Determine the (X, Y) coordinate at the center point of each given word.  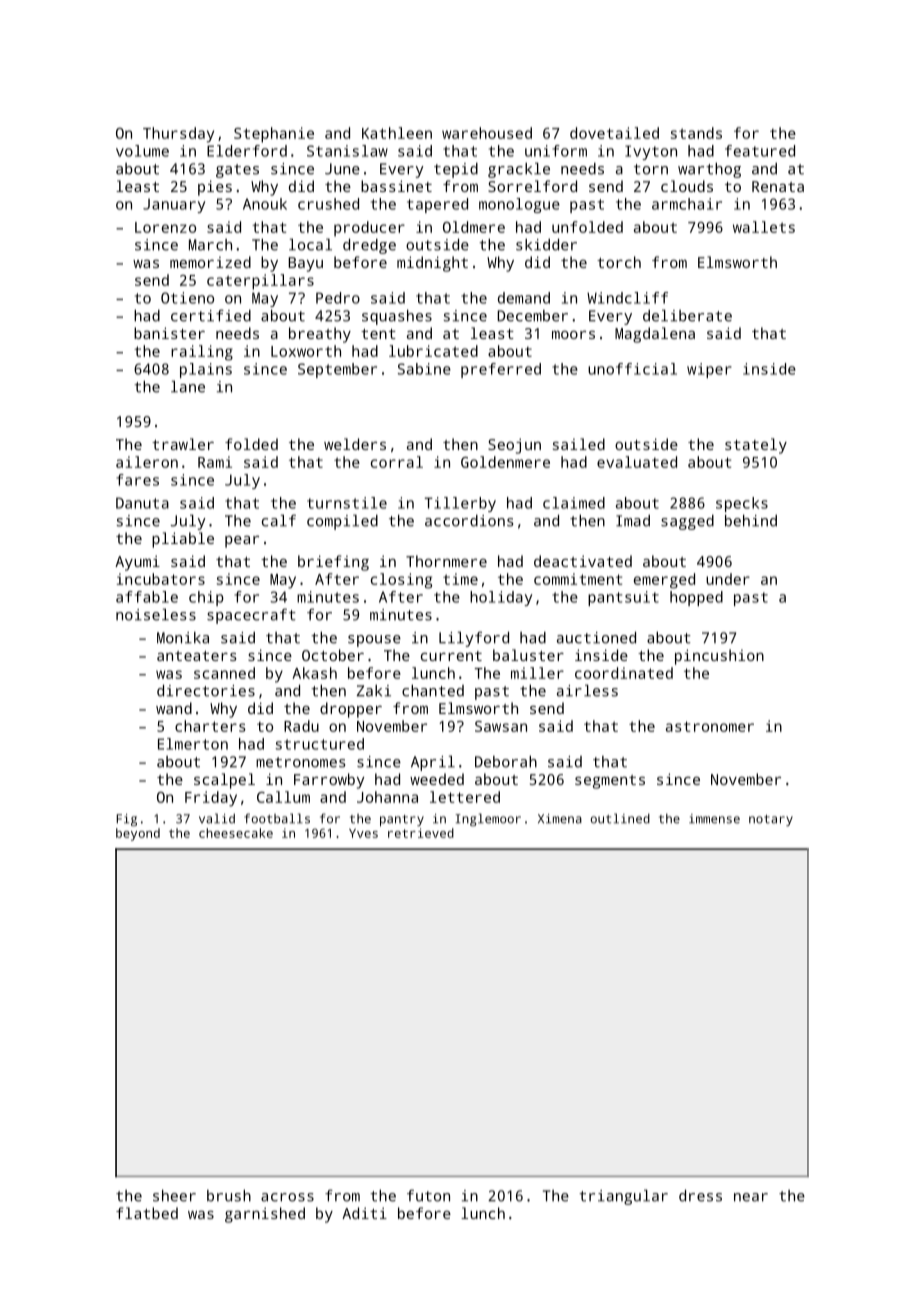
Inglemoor (488, 819)
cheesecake (236, 833)
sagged (687, 522)
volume (142, 151)
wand (174, 708)
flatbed (147, 1213)
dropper (351, 710)
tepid (456, 170)
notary (771, 820)
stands (696, 133)
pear (242, 542)
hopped (696, 598)
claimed (574, 503)
